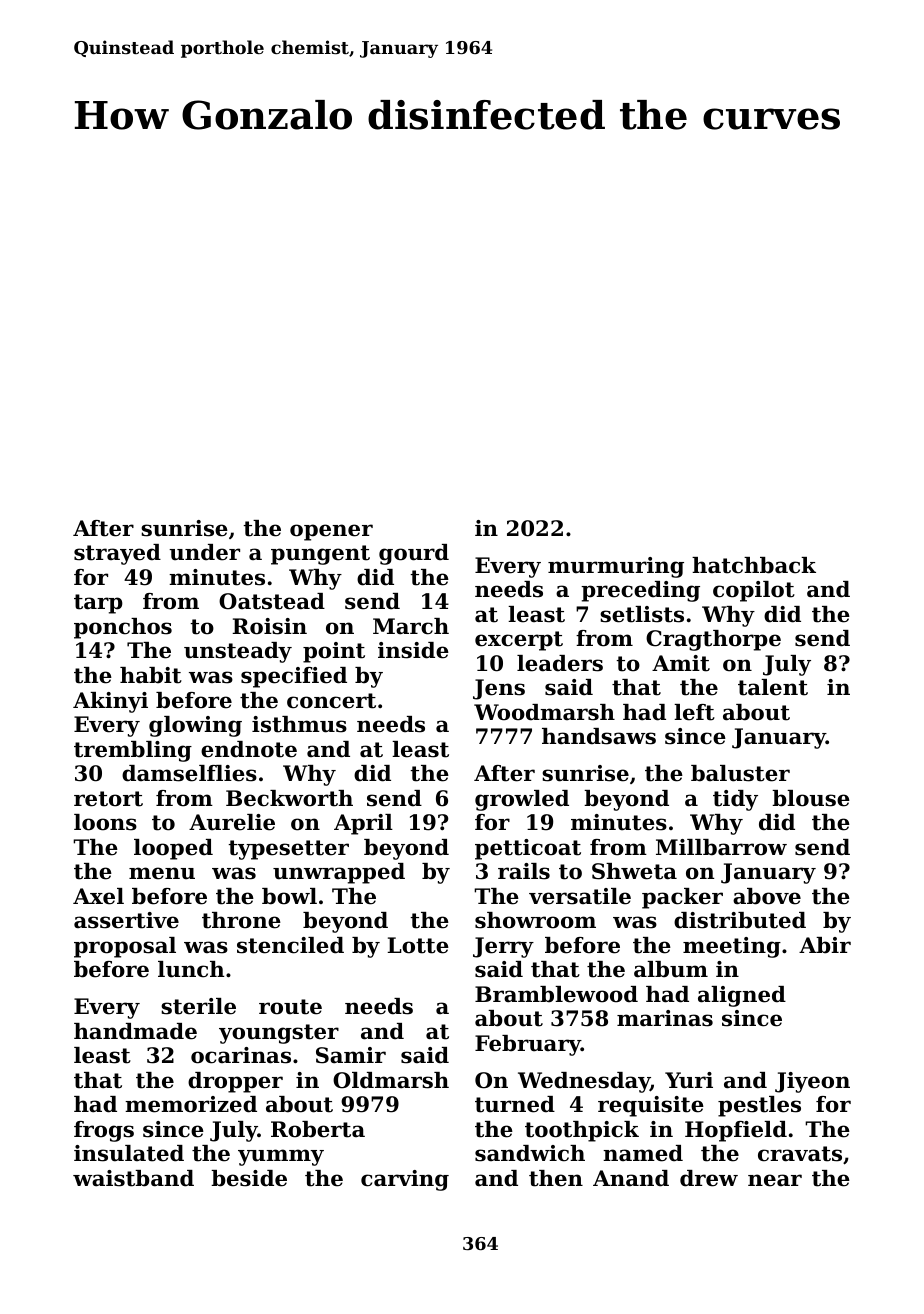 The height and width of the screenshot is (1314, 924). What do you see at coordinates (535, 920) in the screenshot?
I see `showroom` at bounding box center [535, 920].
